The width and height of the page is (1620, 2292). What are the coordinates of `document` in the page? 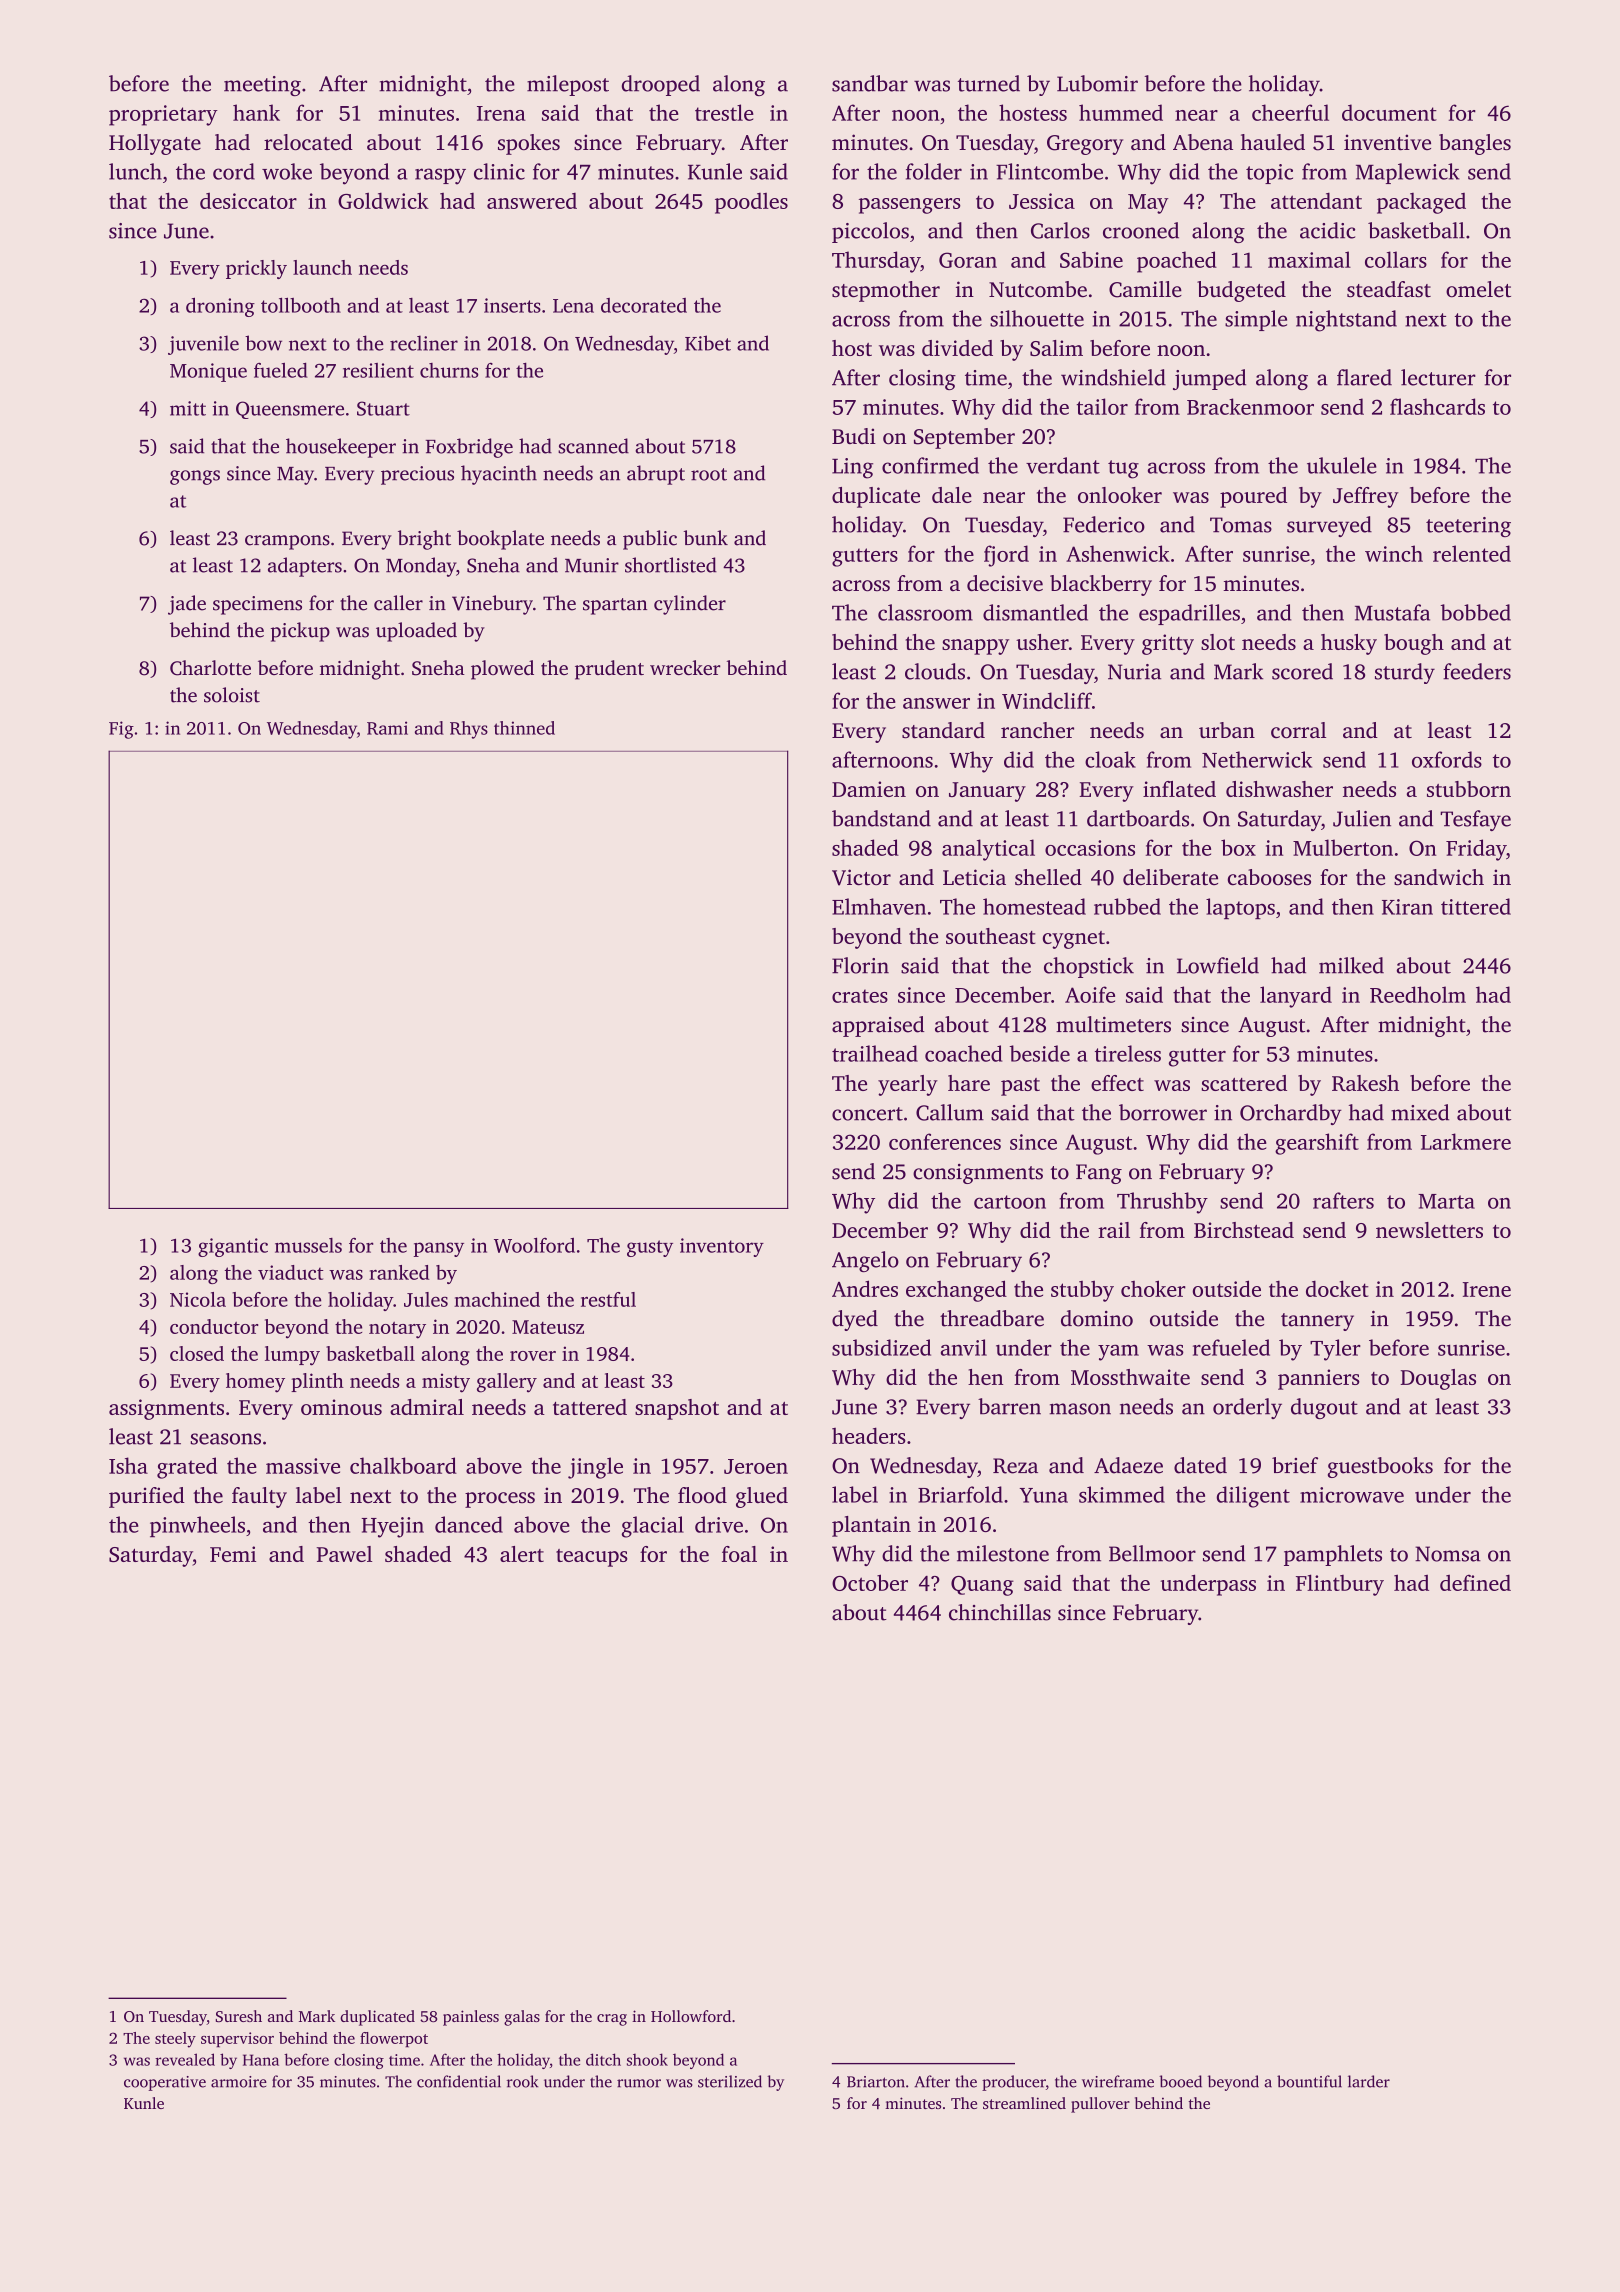 It's located at (1389, 112).
